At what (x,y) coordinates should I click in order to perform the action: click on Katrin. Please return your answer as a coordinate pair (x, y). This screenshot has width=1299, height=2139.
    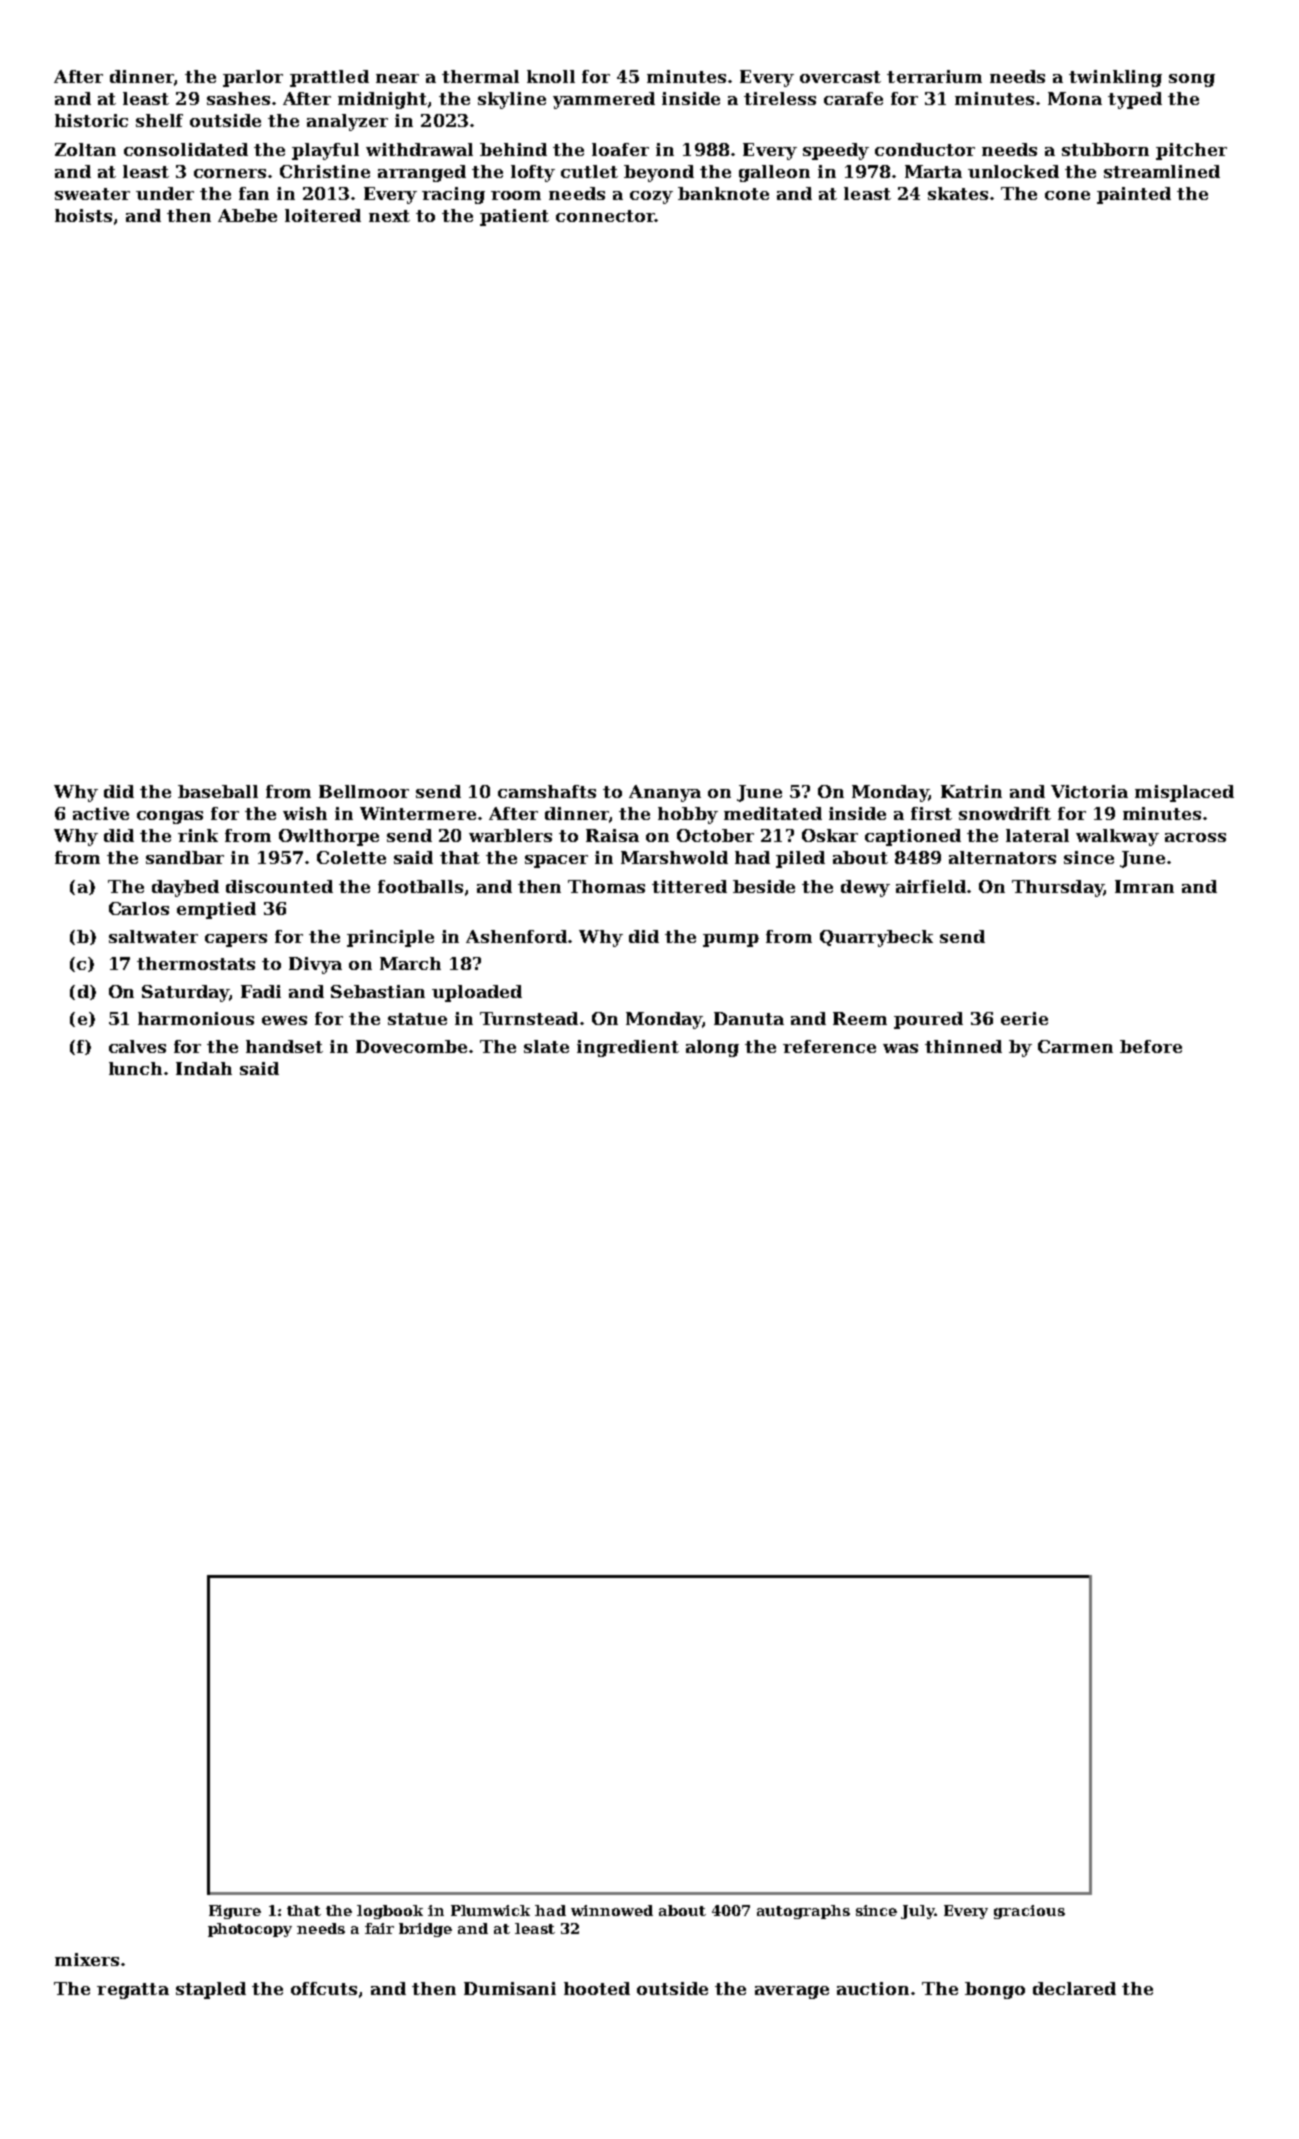
    Looking at the image, I should click on (971, 791).
